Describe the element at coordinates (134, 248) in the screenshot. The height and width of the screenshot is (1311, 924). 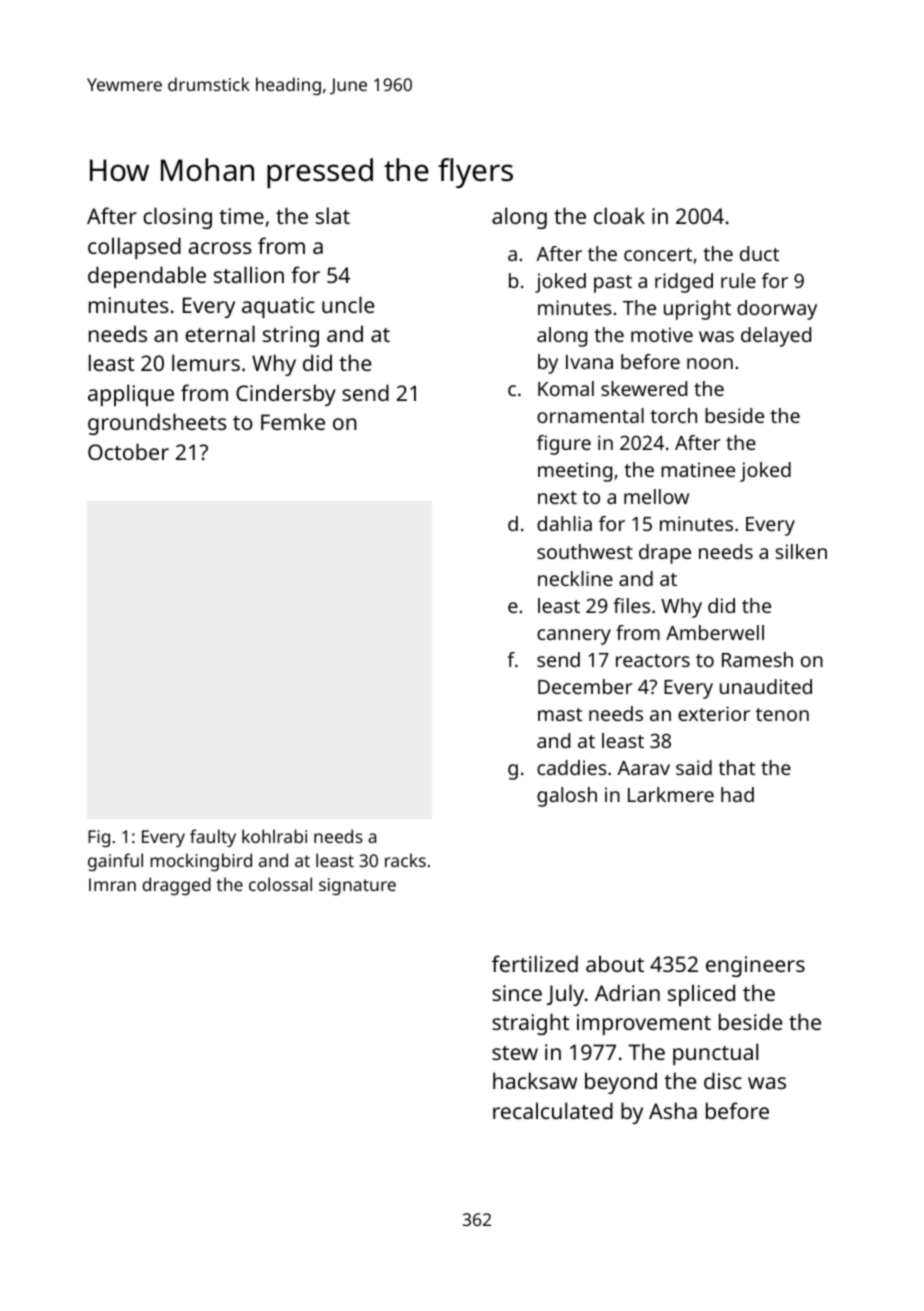
I see `collapsed` at that location.
